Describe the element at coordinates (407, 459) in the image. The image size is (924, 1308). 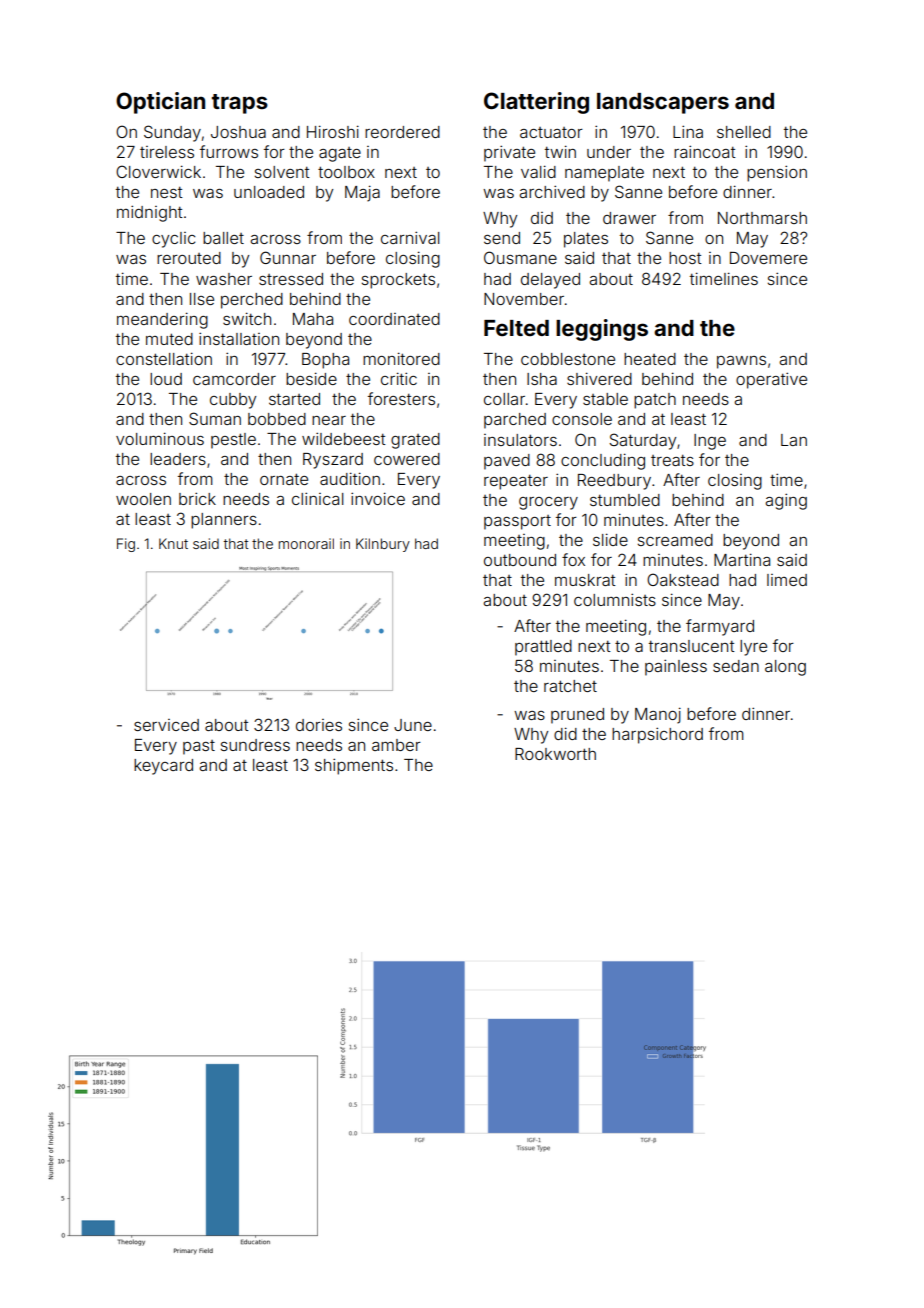
I see `cowered` at that location.
